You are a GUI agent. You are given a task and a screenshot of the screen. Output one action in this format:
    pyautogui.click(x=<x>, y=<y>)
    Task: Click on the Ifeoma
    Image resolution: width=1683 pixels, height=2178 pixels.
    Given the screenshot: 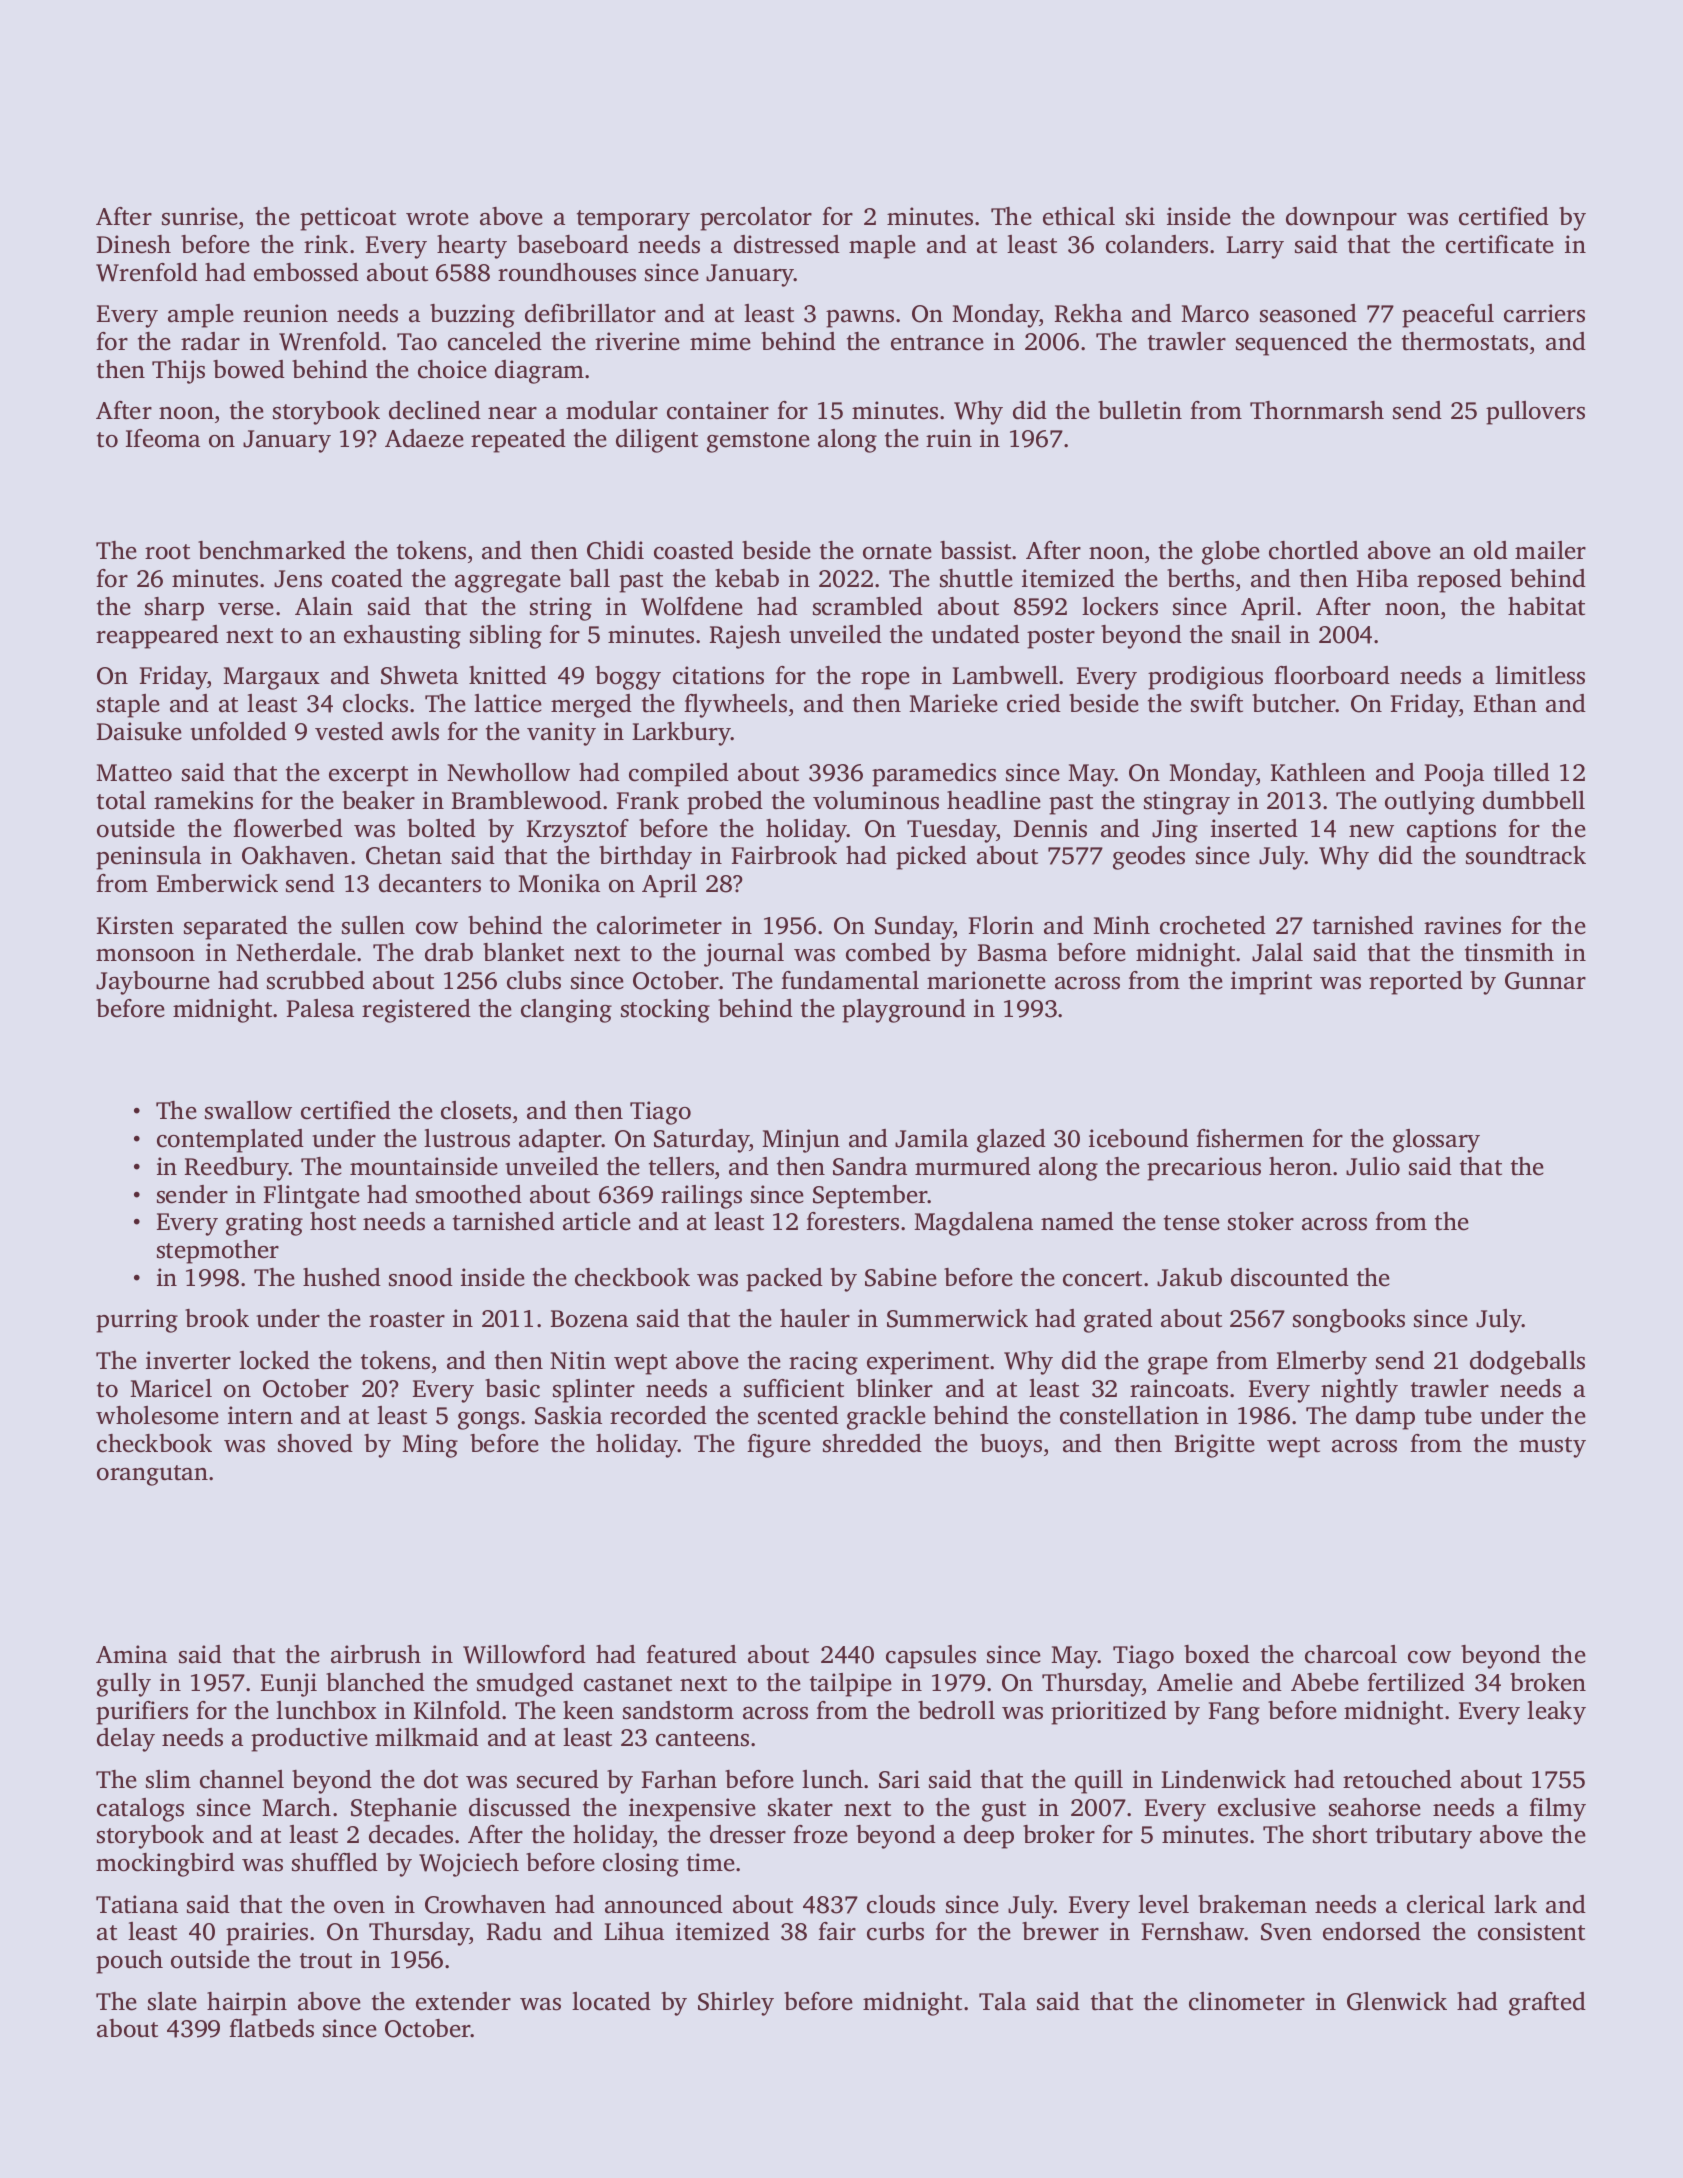 What is the action you would take?
    pyautogui.click(x=163, y=438)
